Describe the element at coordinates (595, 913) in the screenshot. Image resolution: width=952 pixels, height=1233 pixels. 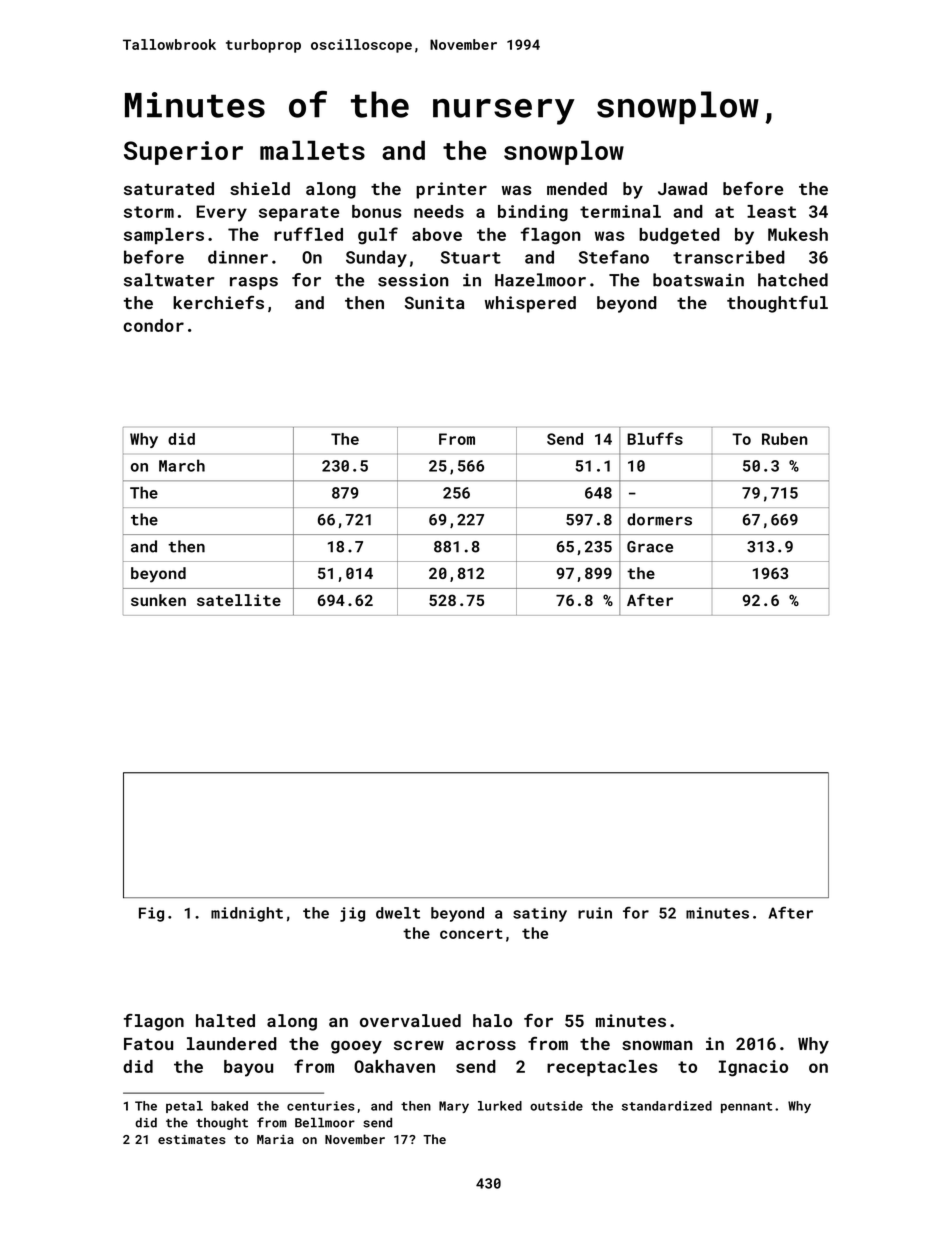
I see `ruin` at that location.
